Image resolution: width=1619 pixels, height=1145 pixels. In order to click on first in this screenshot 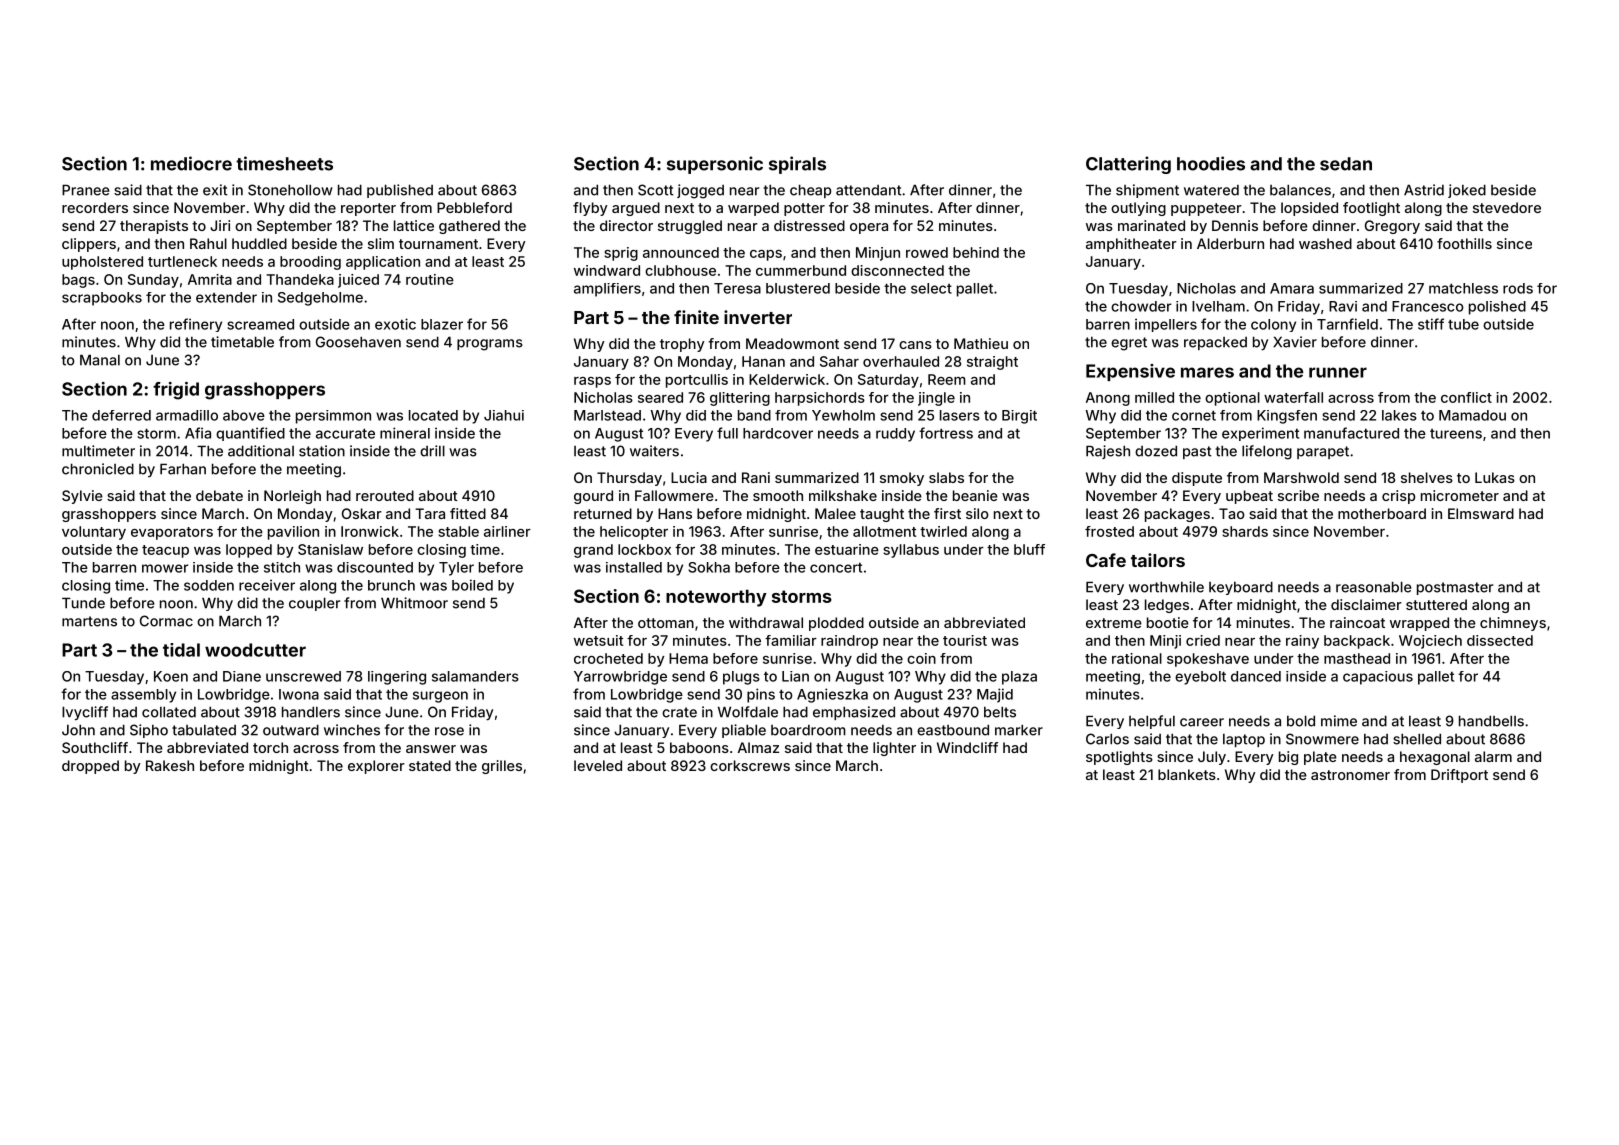, I will do `click(947, 513)`.
